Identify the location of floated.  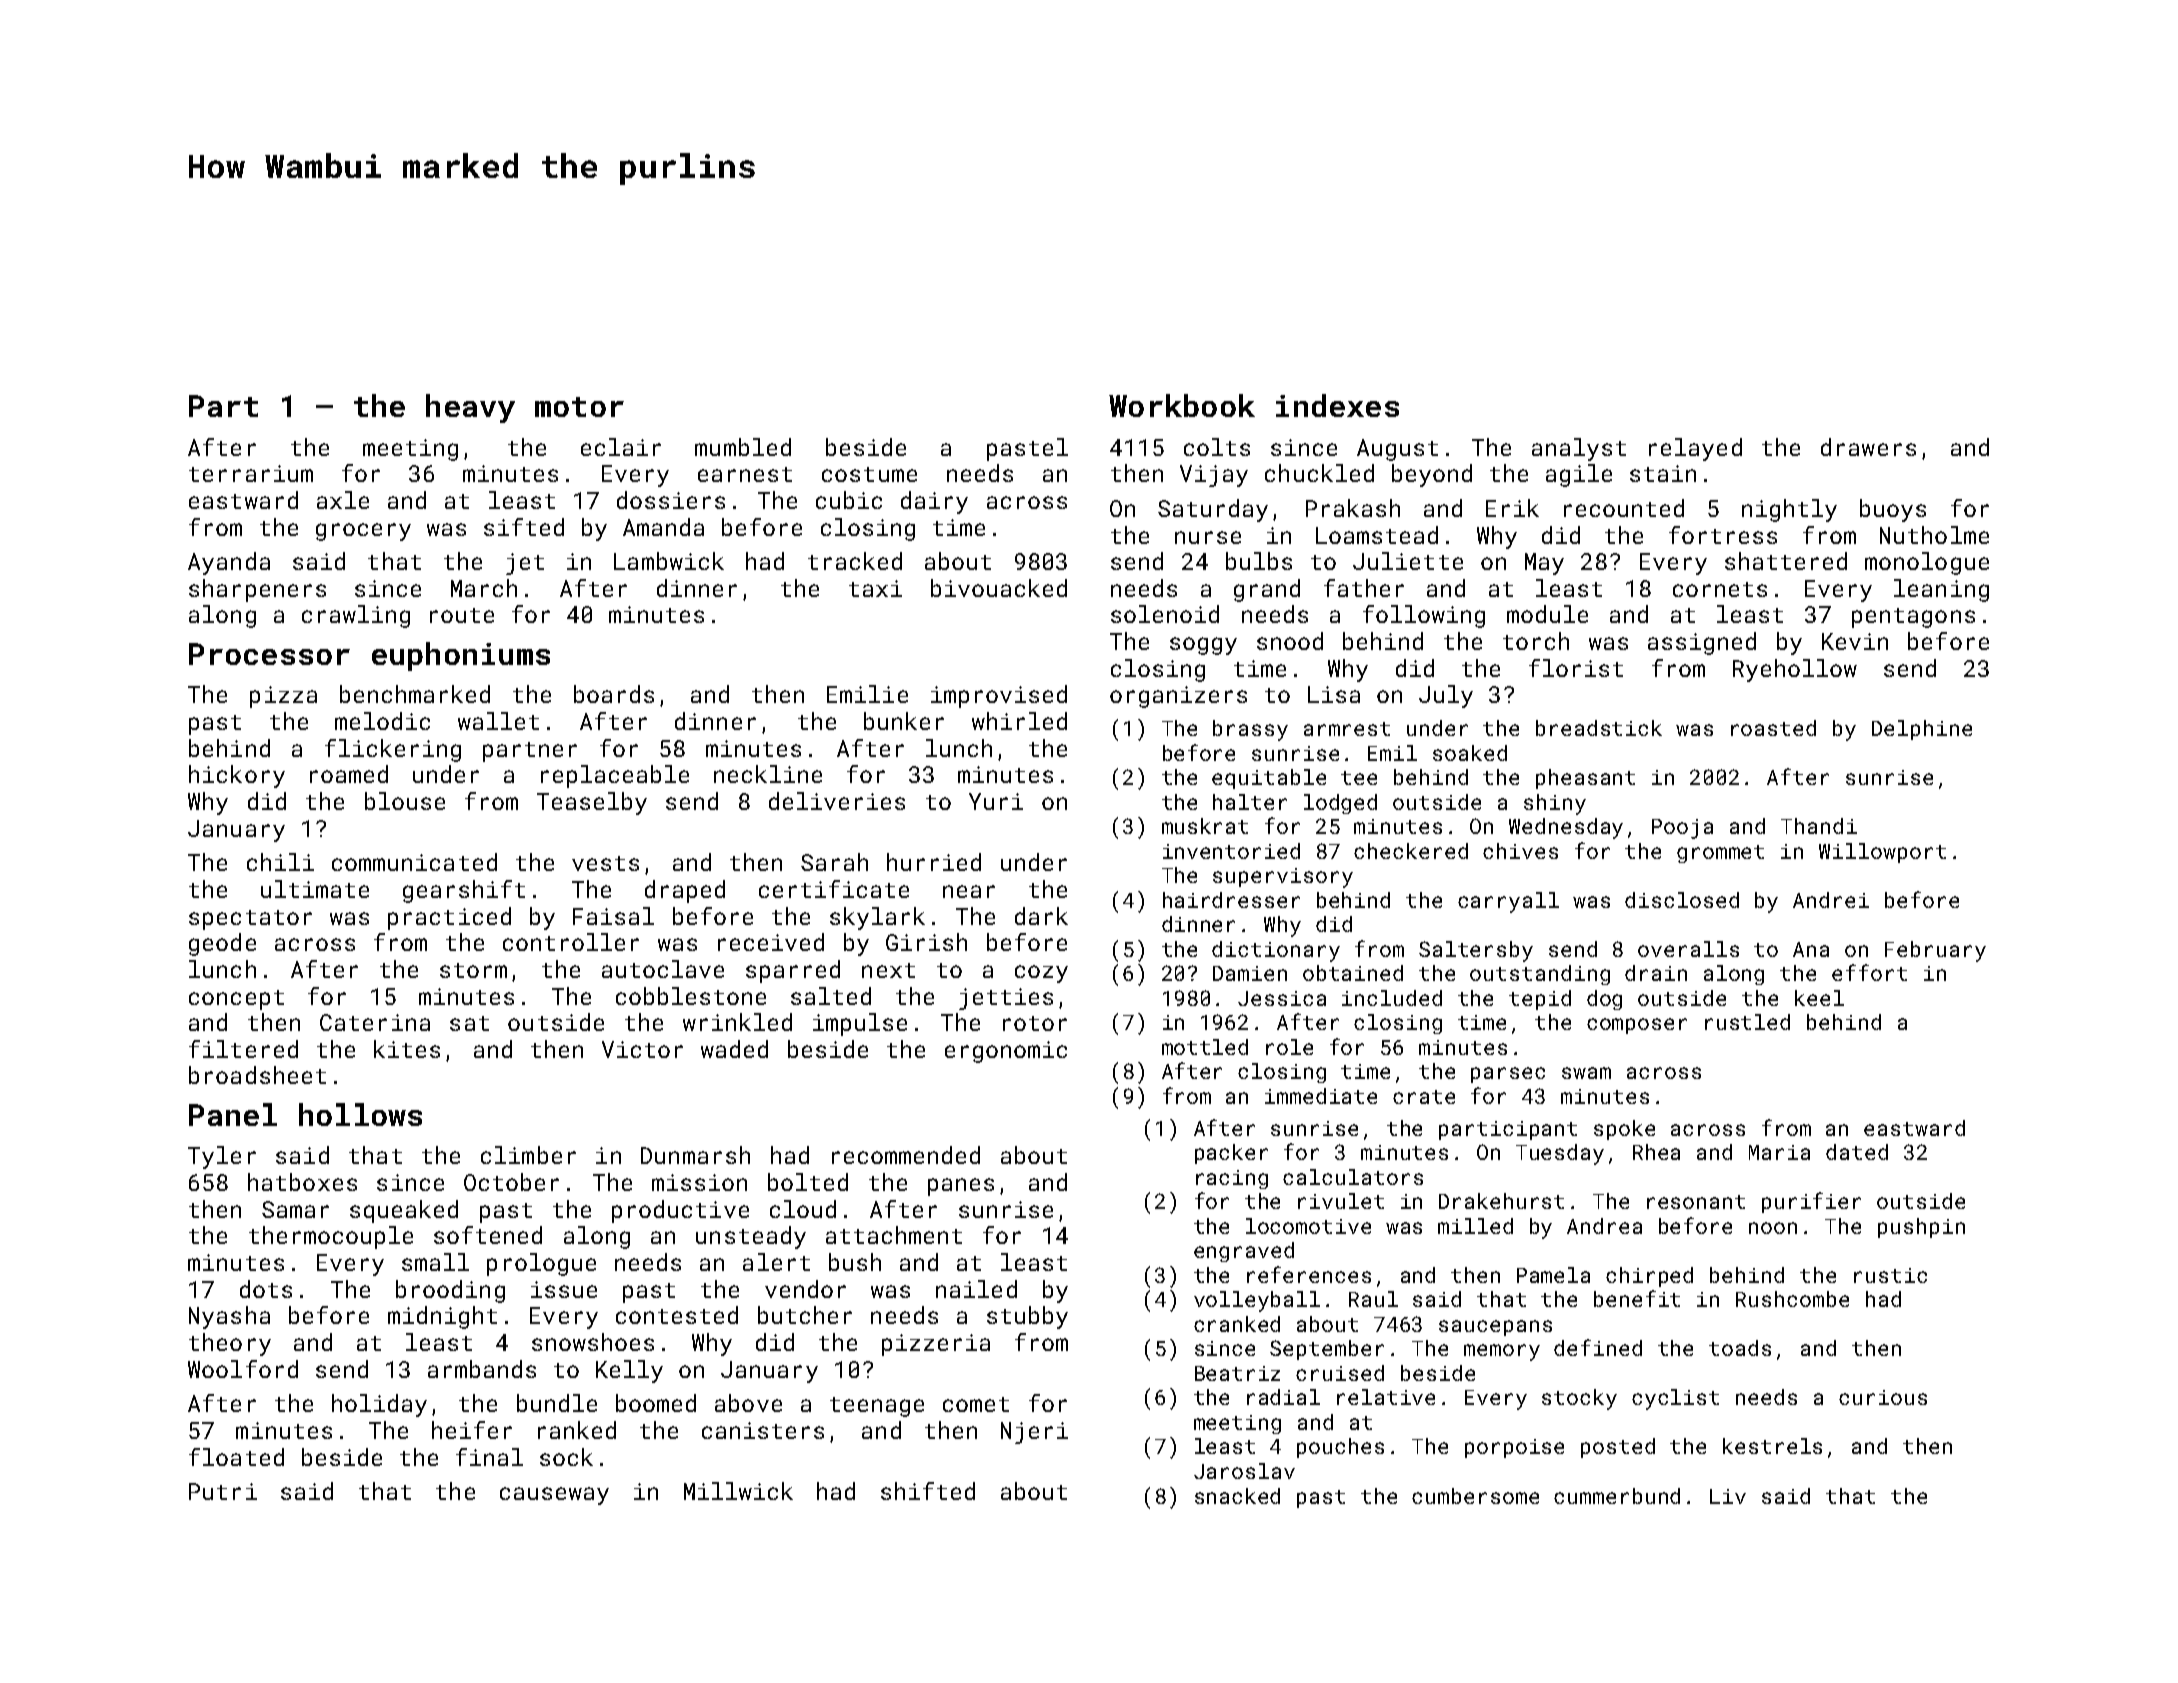
(236, 1457).
